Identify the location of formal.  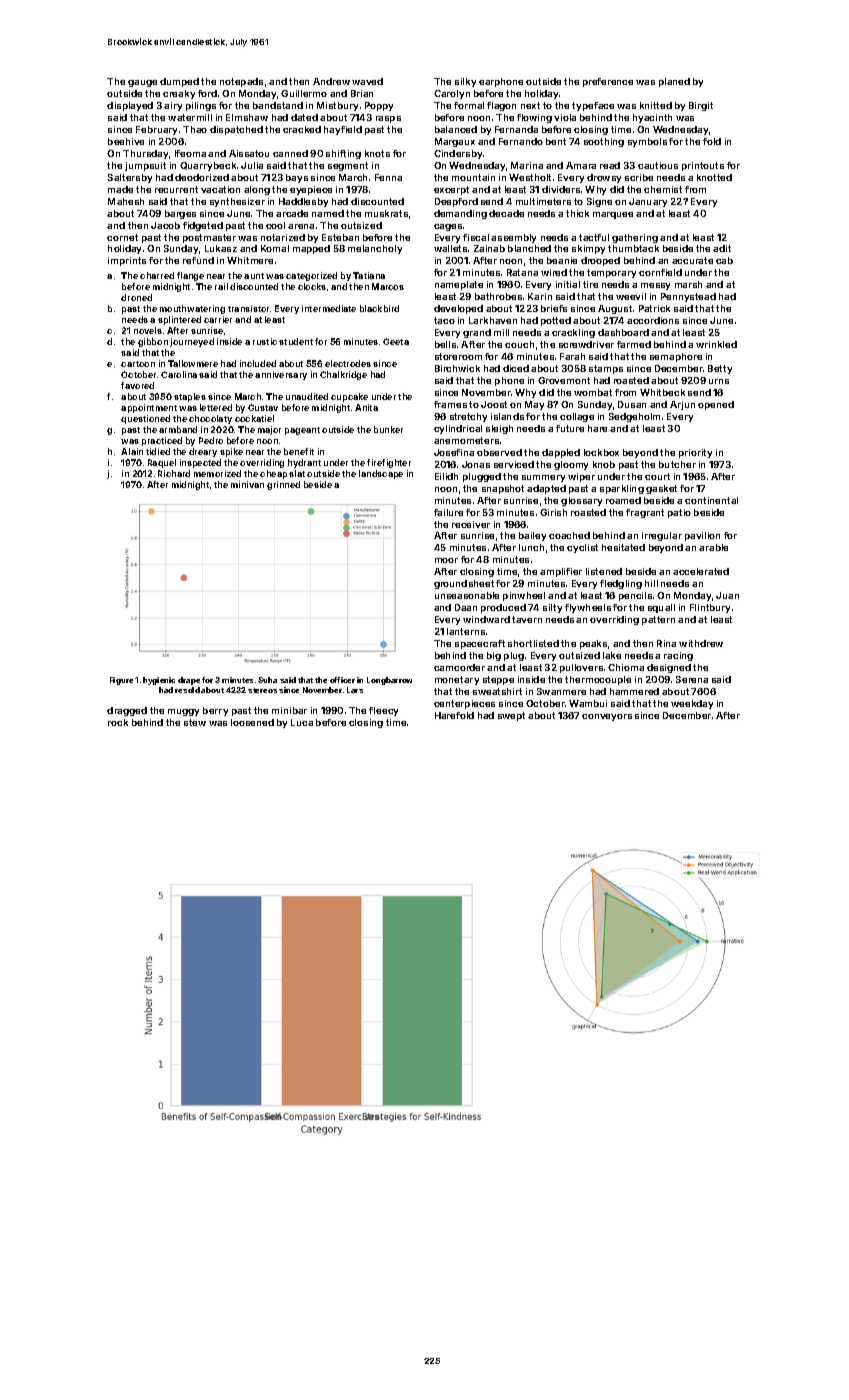
(469, 105).
